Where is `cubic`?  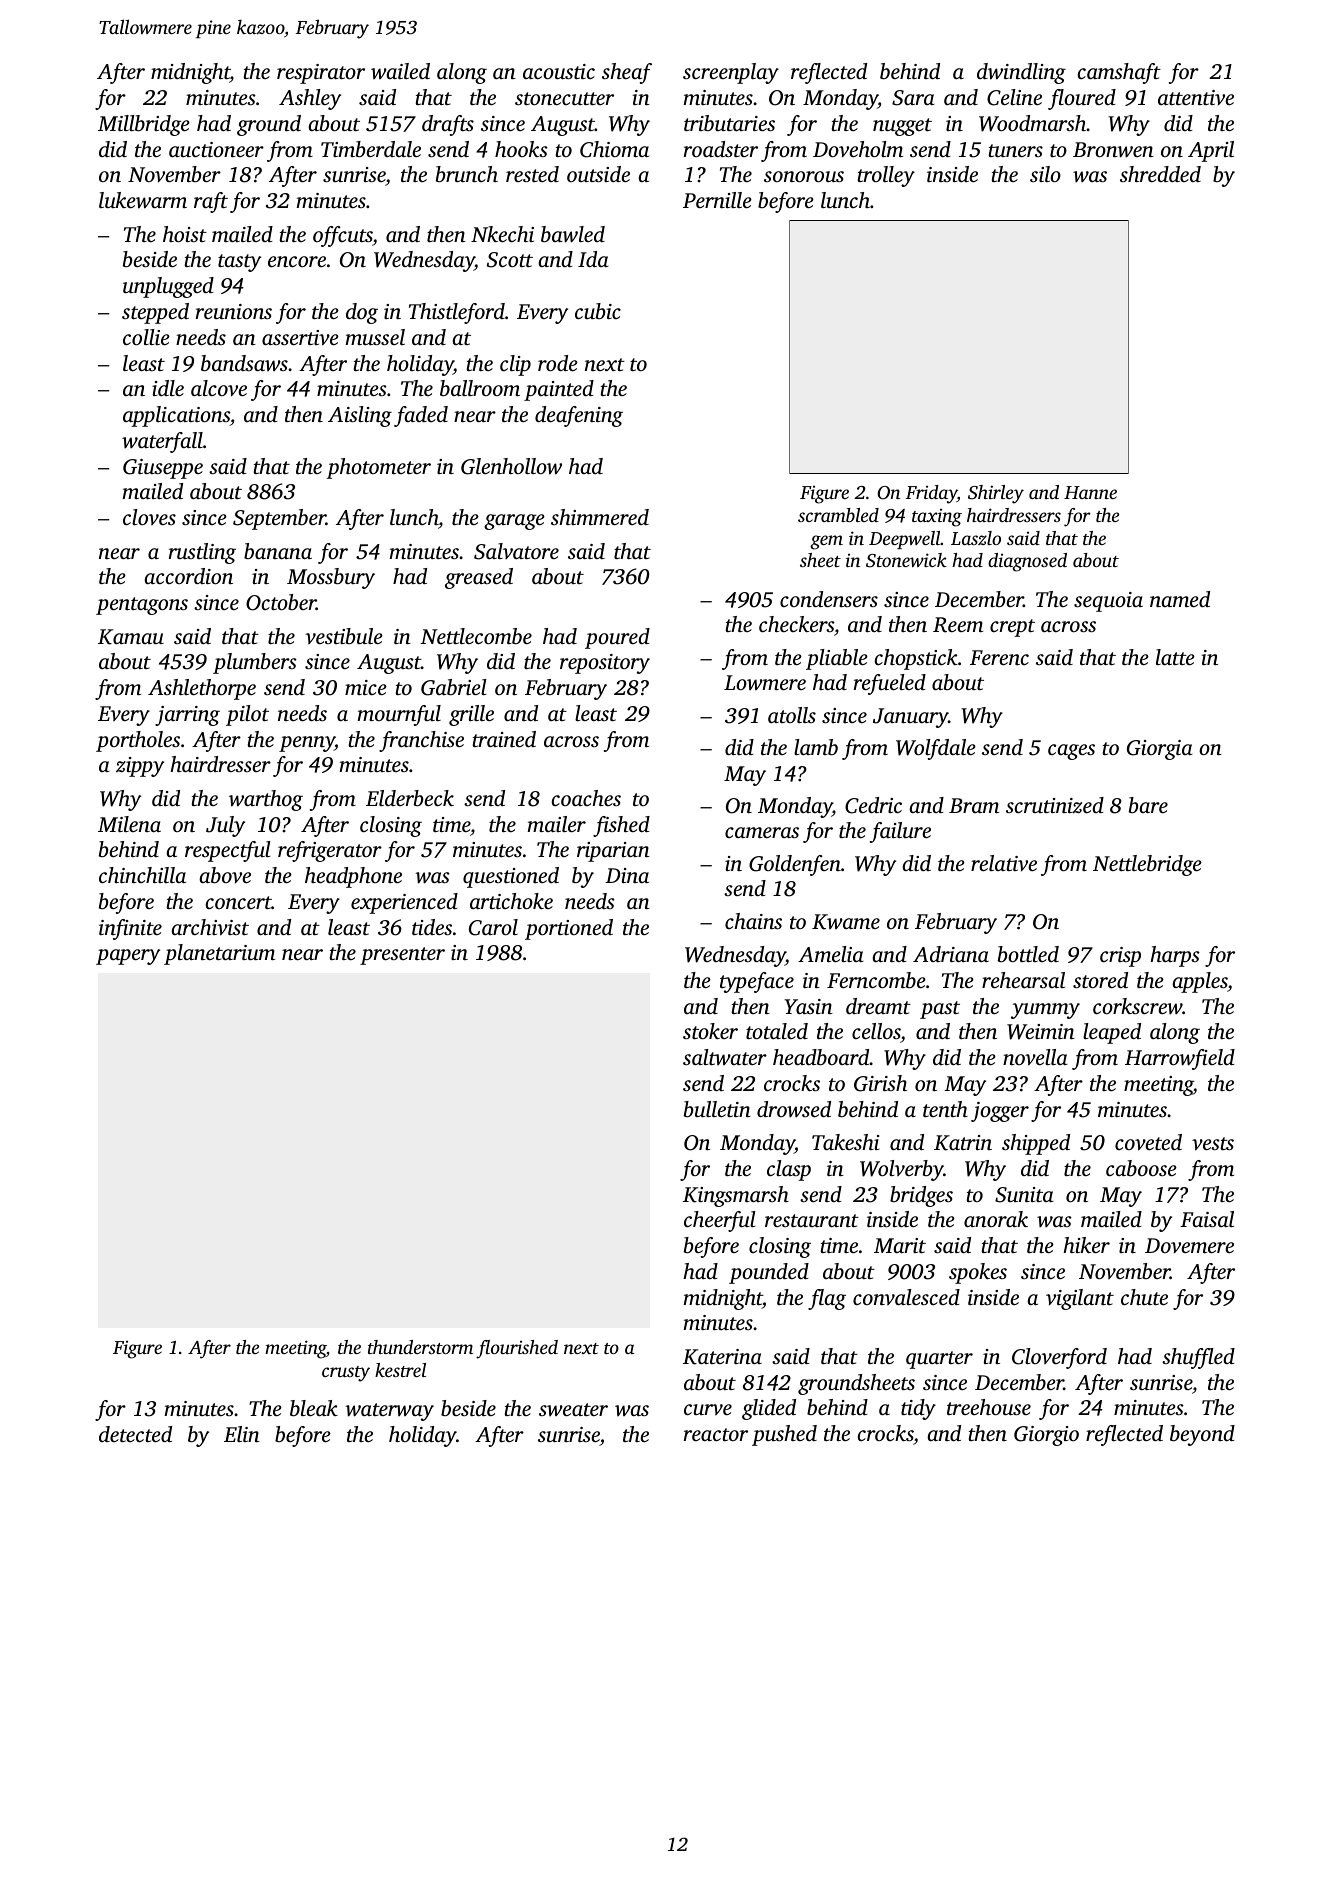 cubic is located at coordinates (598, 311).
